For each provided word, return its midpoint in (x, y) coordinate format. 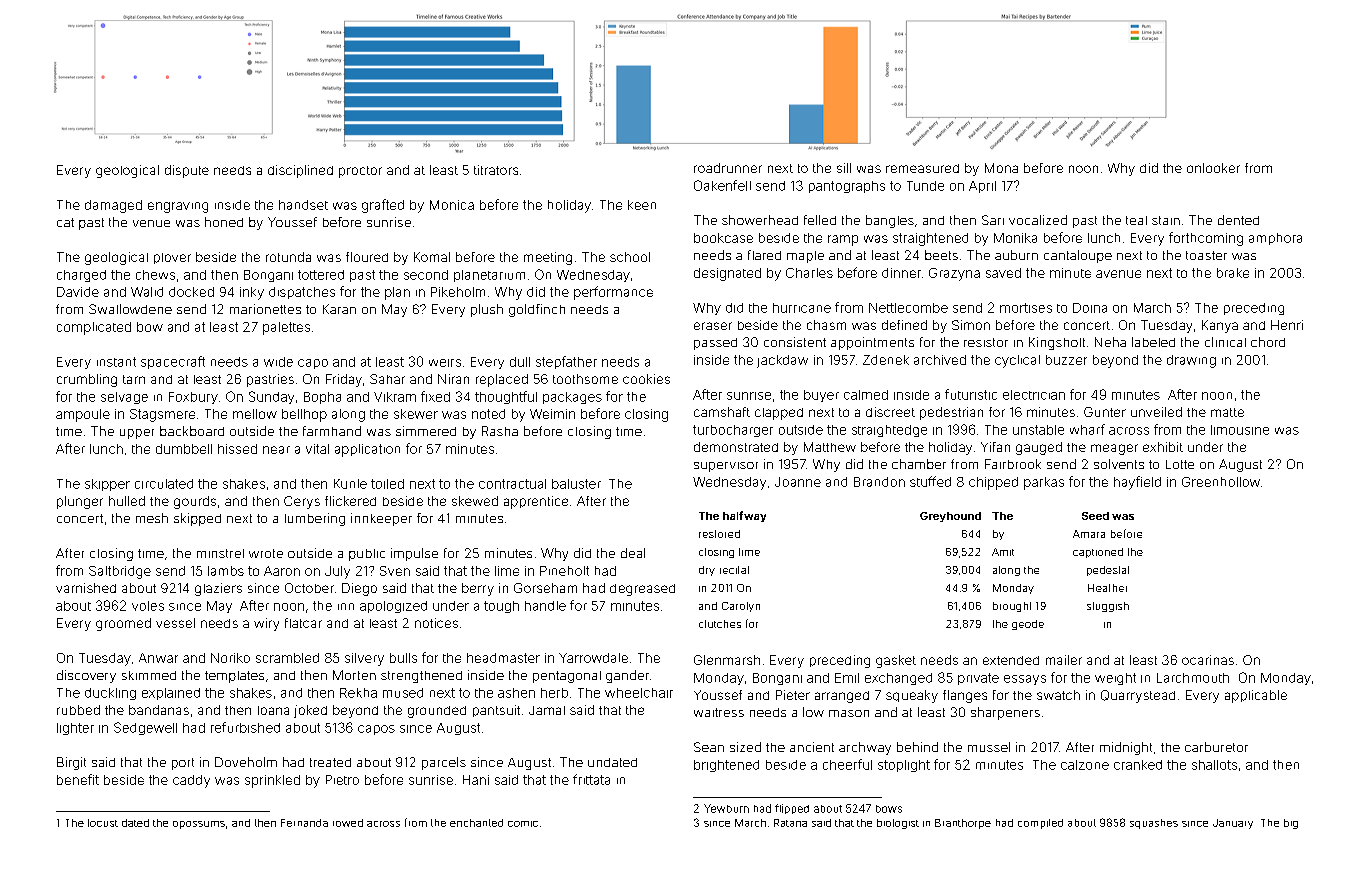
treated (330, 762)
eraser (713, 326)
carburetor (1216, 747)
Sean (709, 747)
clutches (720, 624)
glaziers (218, 589)
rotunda (288, 257)
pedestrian (951, 413)
